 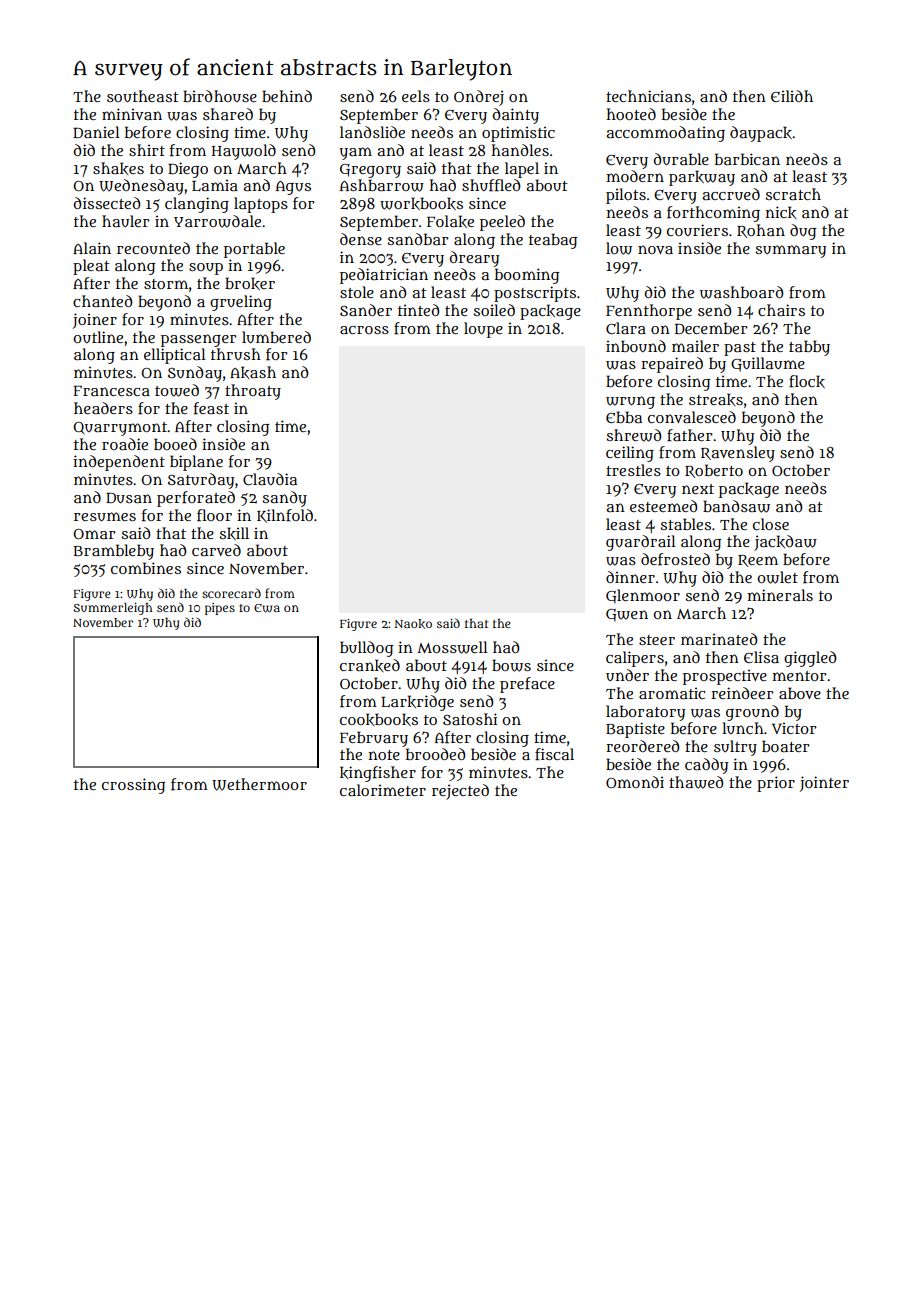 I want to click on thawed, so click(x=696, y=782).
